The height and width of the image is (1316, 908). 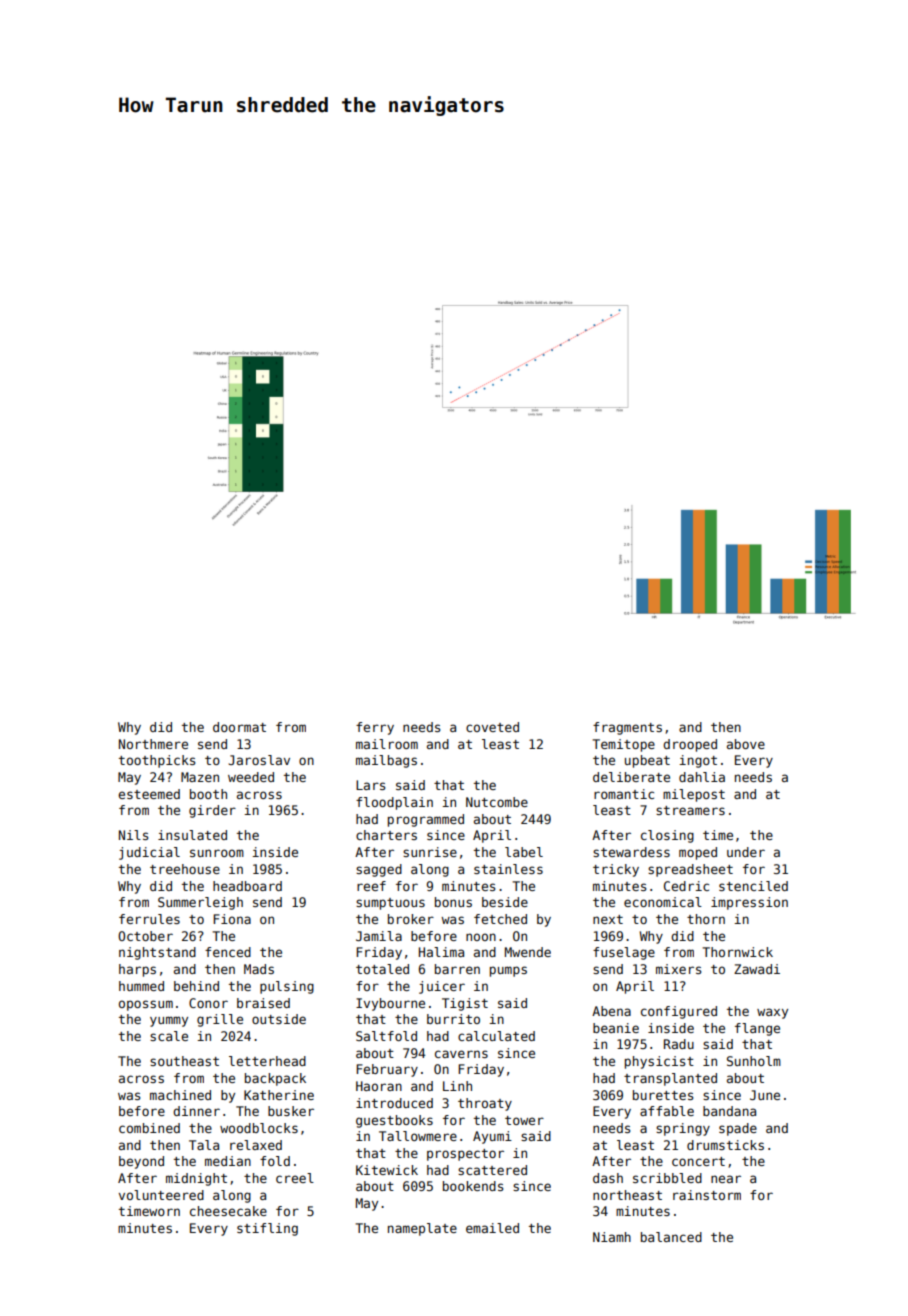 What do you see at coordinates (267, 1229) in the image?
I see `stifling` at bounding box center [267, 1229].
